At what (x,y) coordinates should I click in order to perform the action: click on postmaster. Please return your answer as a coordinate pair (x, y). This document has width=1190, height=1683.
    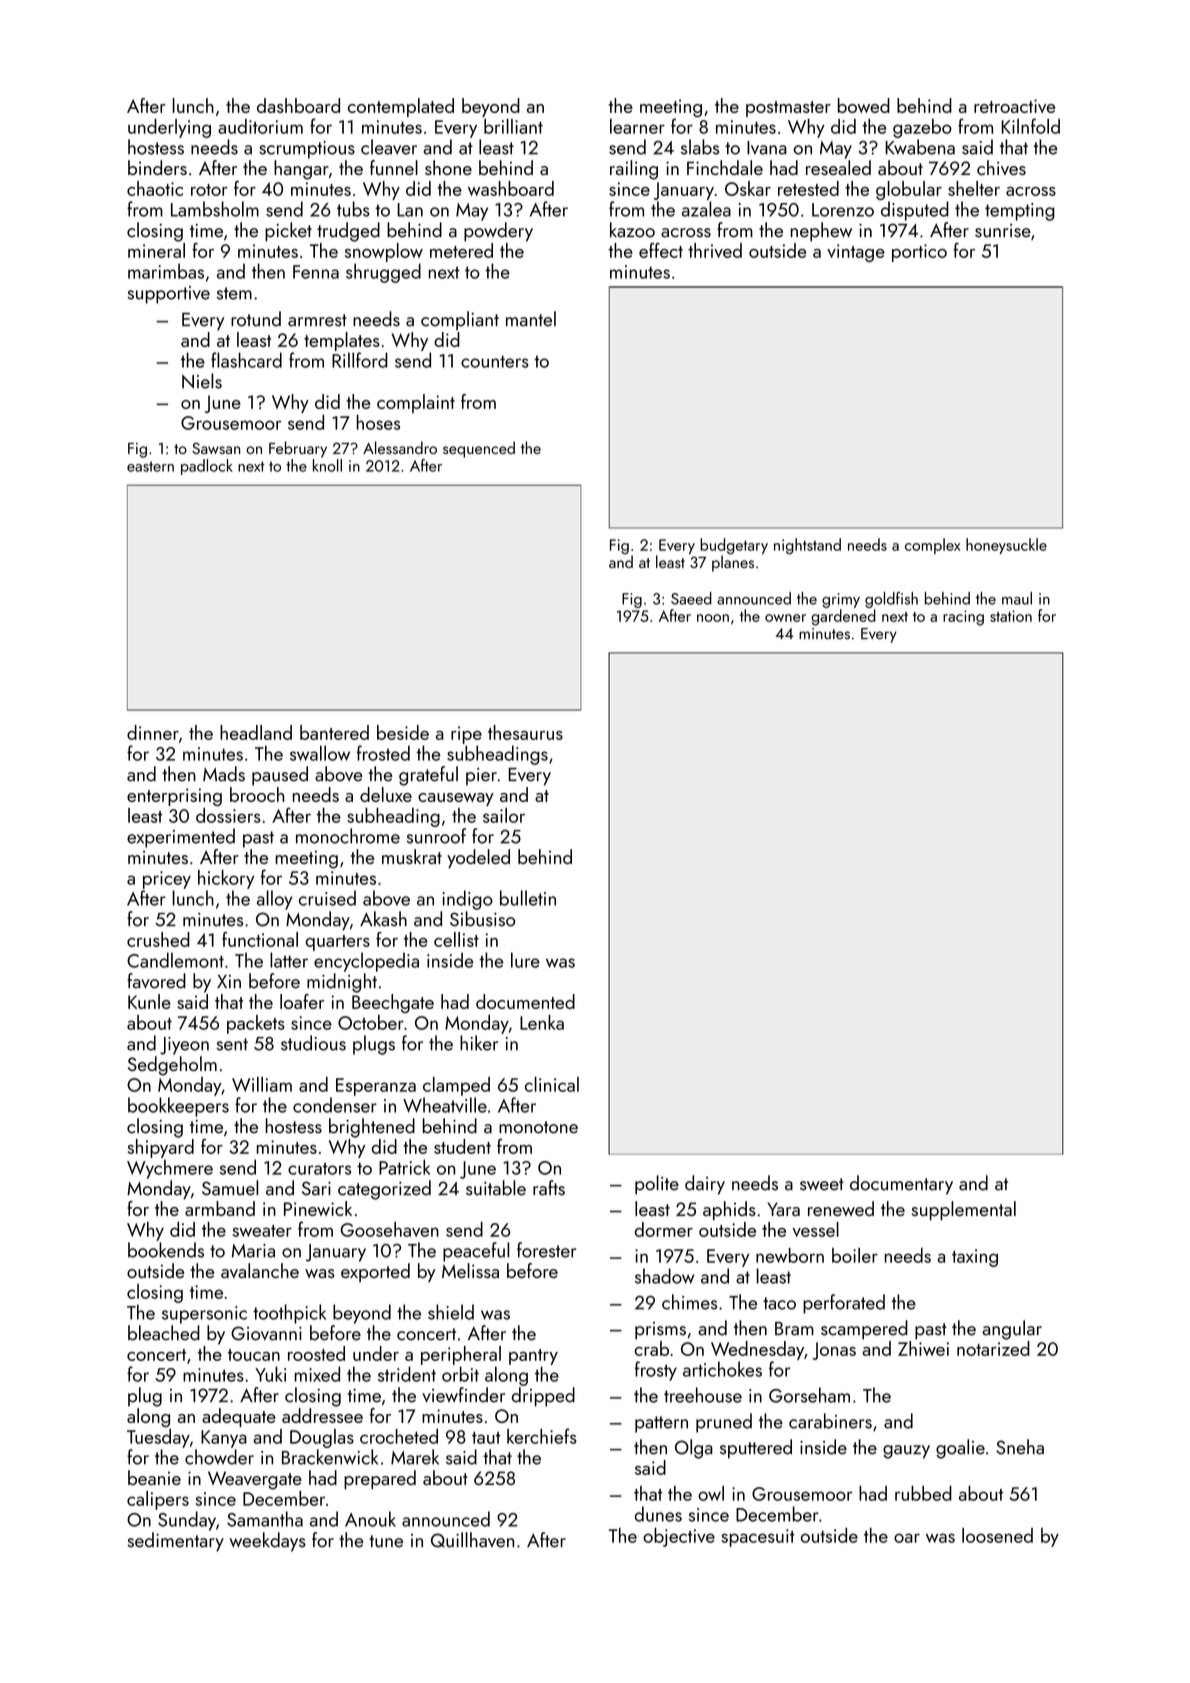
    Looking at the image, I should click on (788, 109).
